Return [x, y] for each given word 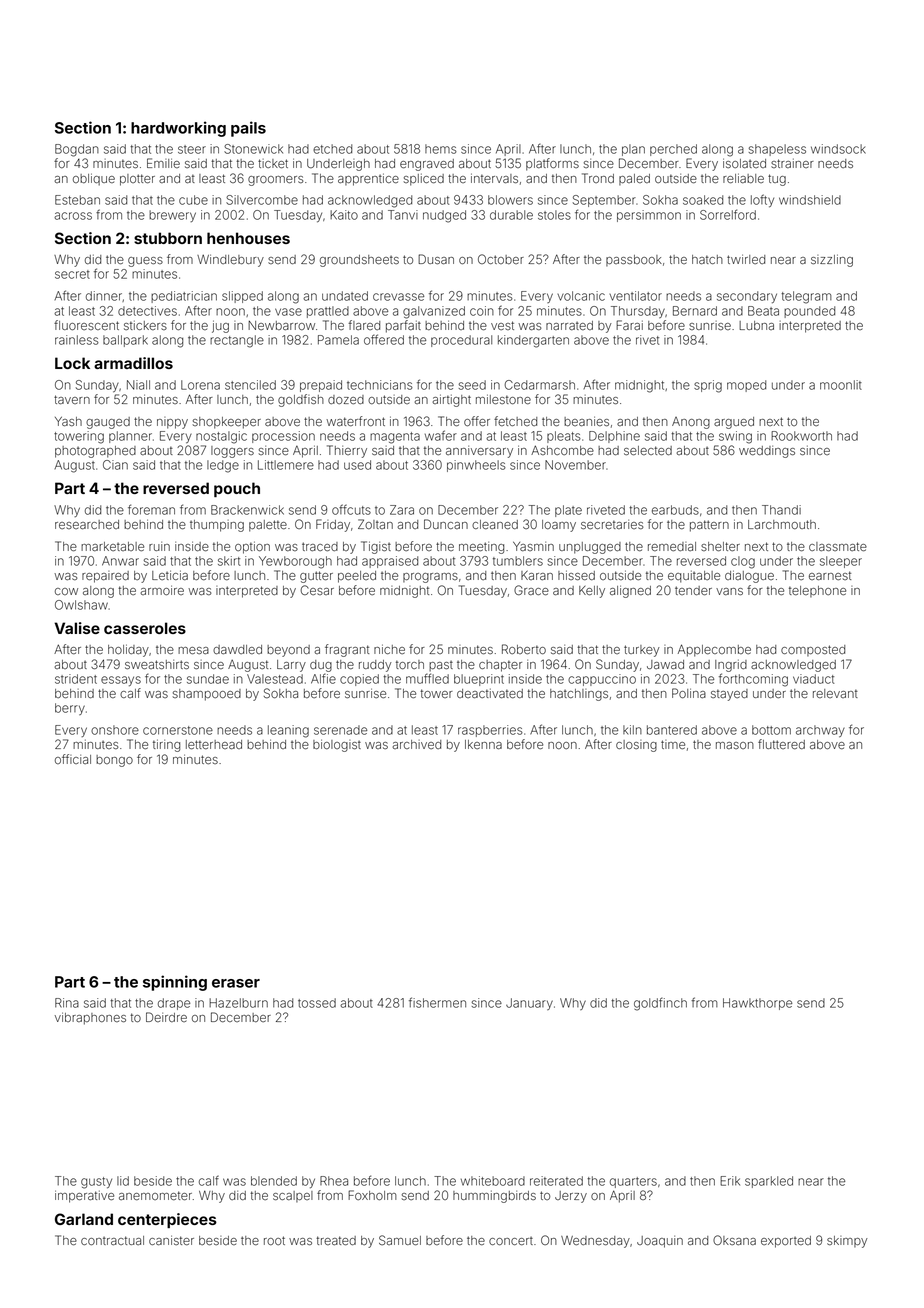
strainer [792, 163]
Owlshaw [81, 605]
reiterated [556, 1181]
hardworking [178, 129]
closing [636, 746]
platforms [552, 164]
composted [813, 650]
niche [389, 649]
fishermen [437, 1002]
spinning [175, 983]
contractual [112, 1240]
